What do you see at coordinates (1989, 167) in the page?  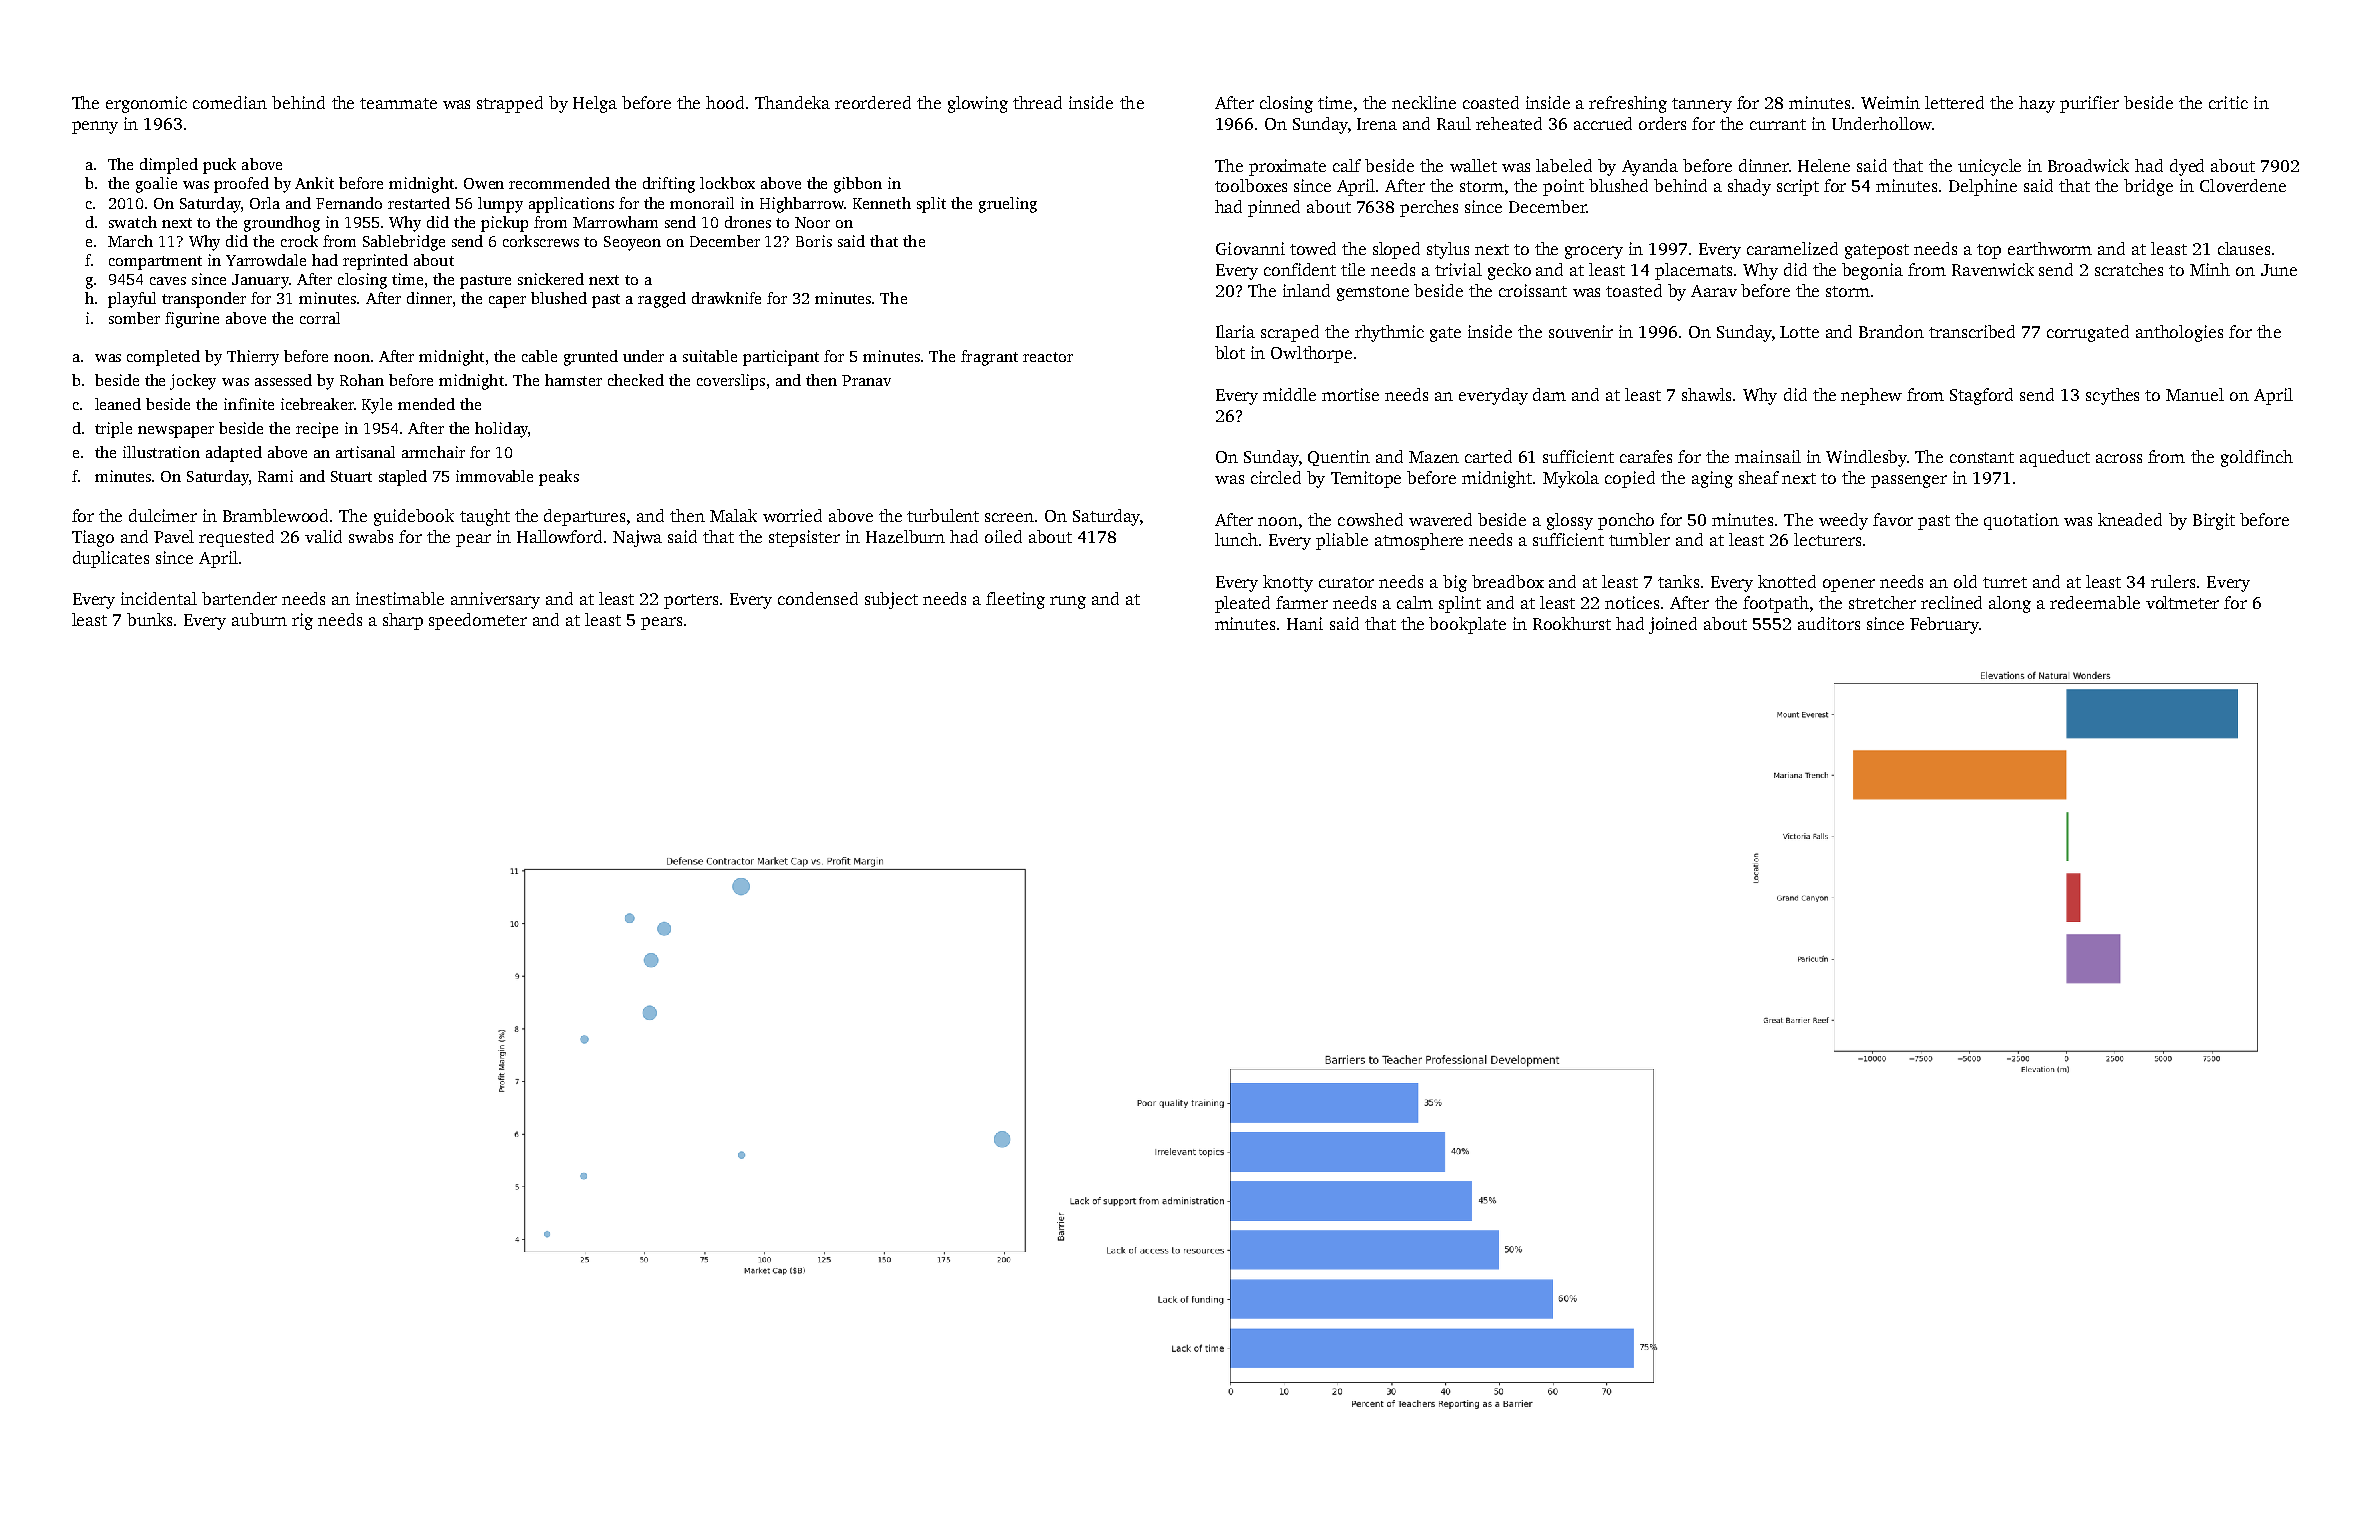 I see `unicycle` at bounding box center [1989, 167].
